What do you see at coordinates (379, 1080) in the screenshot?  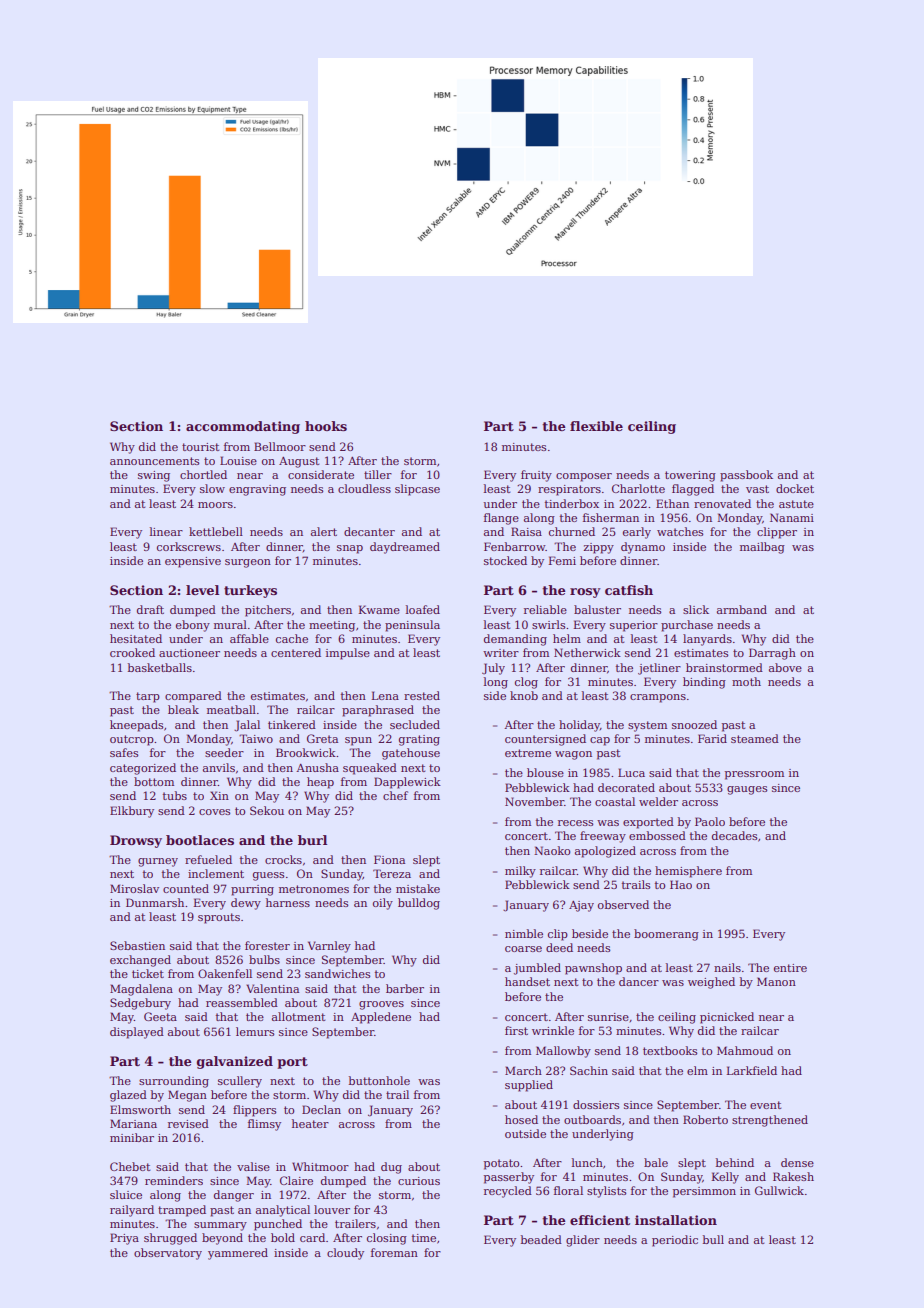 I see `buttonhole` at bounding box center [379, 1080].
